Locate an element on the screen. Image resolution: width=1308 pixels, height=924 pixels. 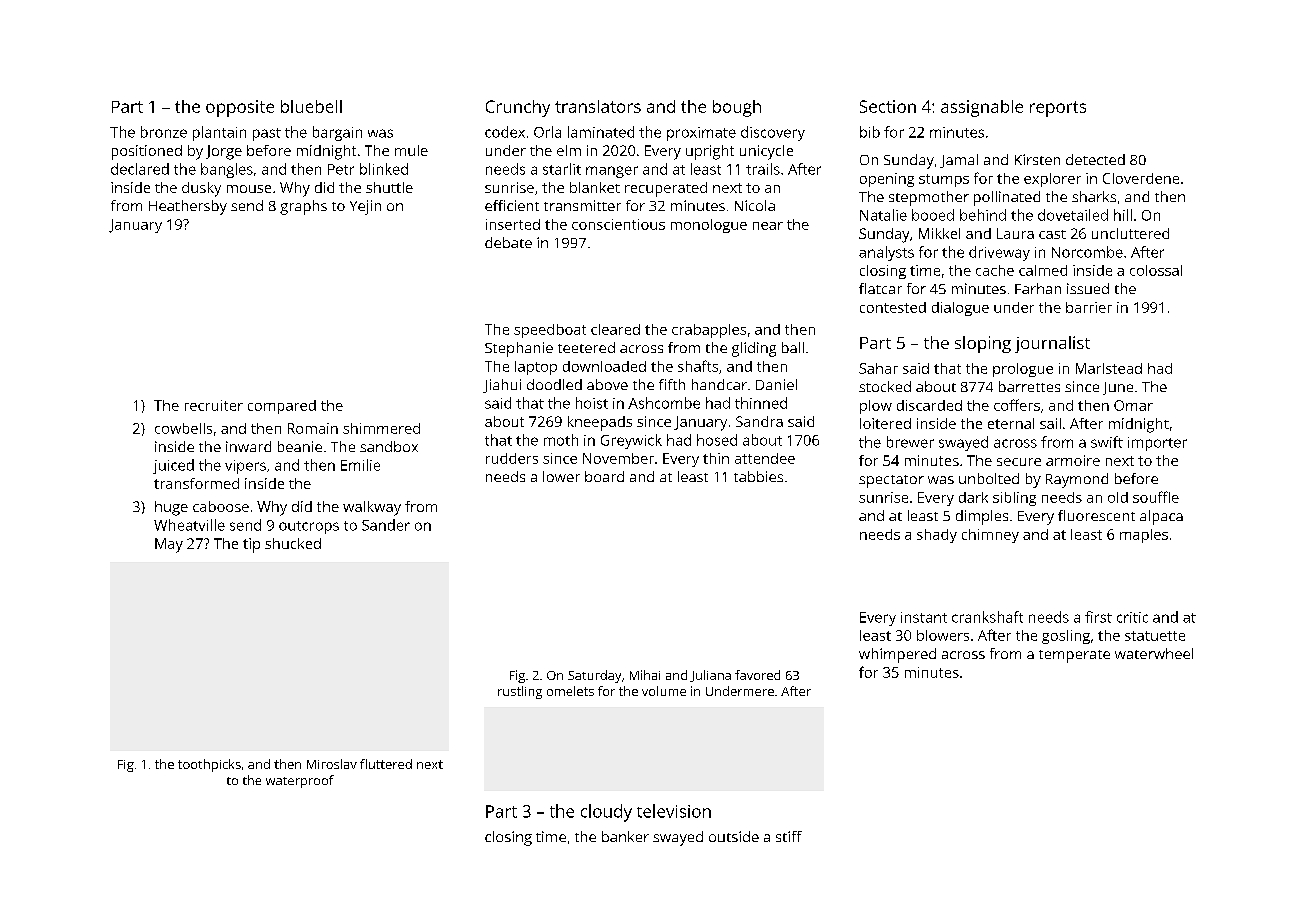
Saturday is located at coordinates (594, 676).
